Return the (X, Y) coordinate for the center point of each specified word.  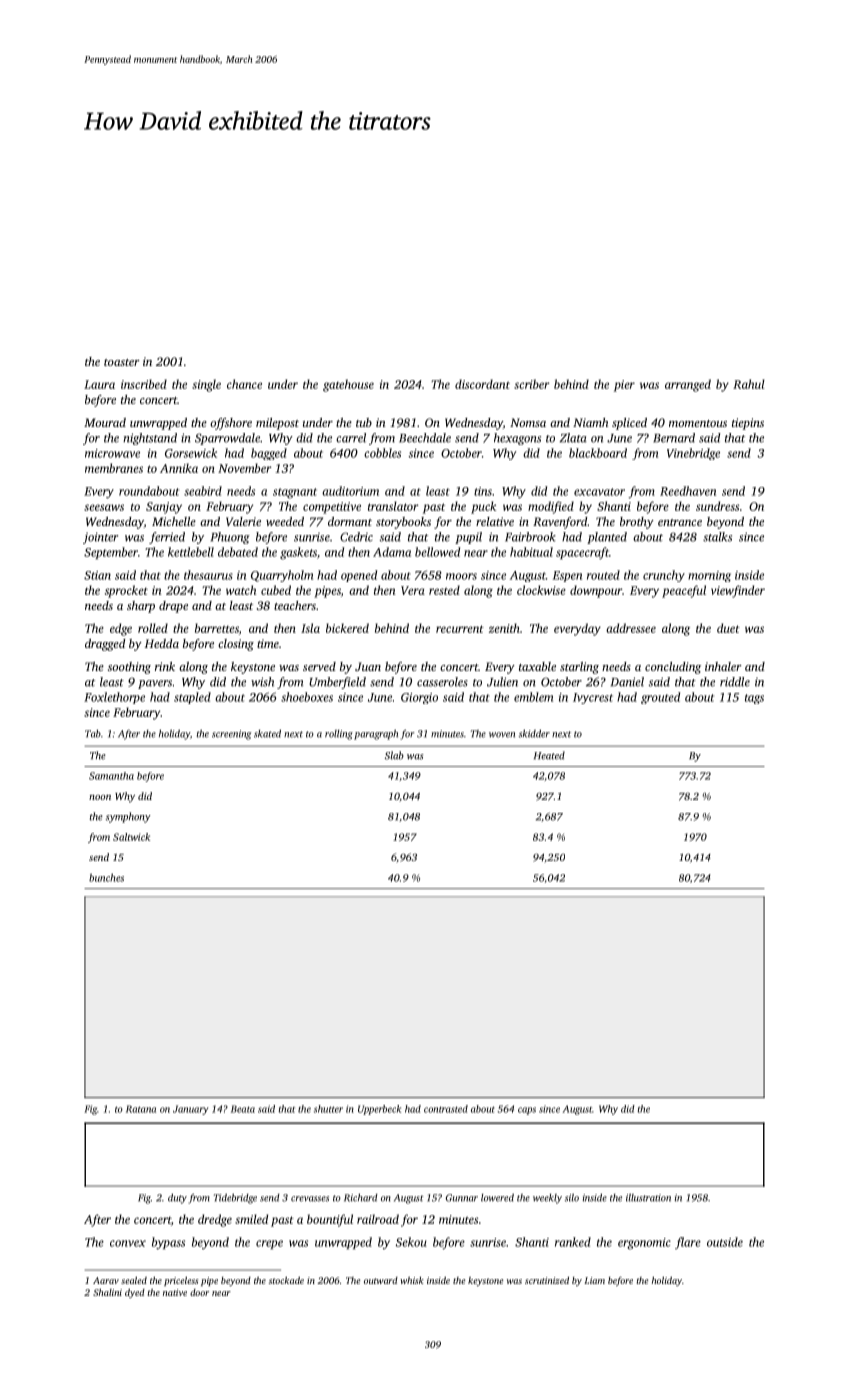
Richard (361, 1198)
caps (527, 1111)
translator (393, 506)
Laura (99, 384)
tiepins (748, 424)
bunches (106, 877)
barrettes (217, 628)
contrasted (446, 1109)
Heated (549, 755)
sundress (717, 506)
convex (128, 1243)
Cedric (356, 537)
